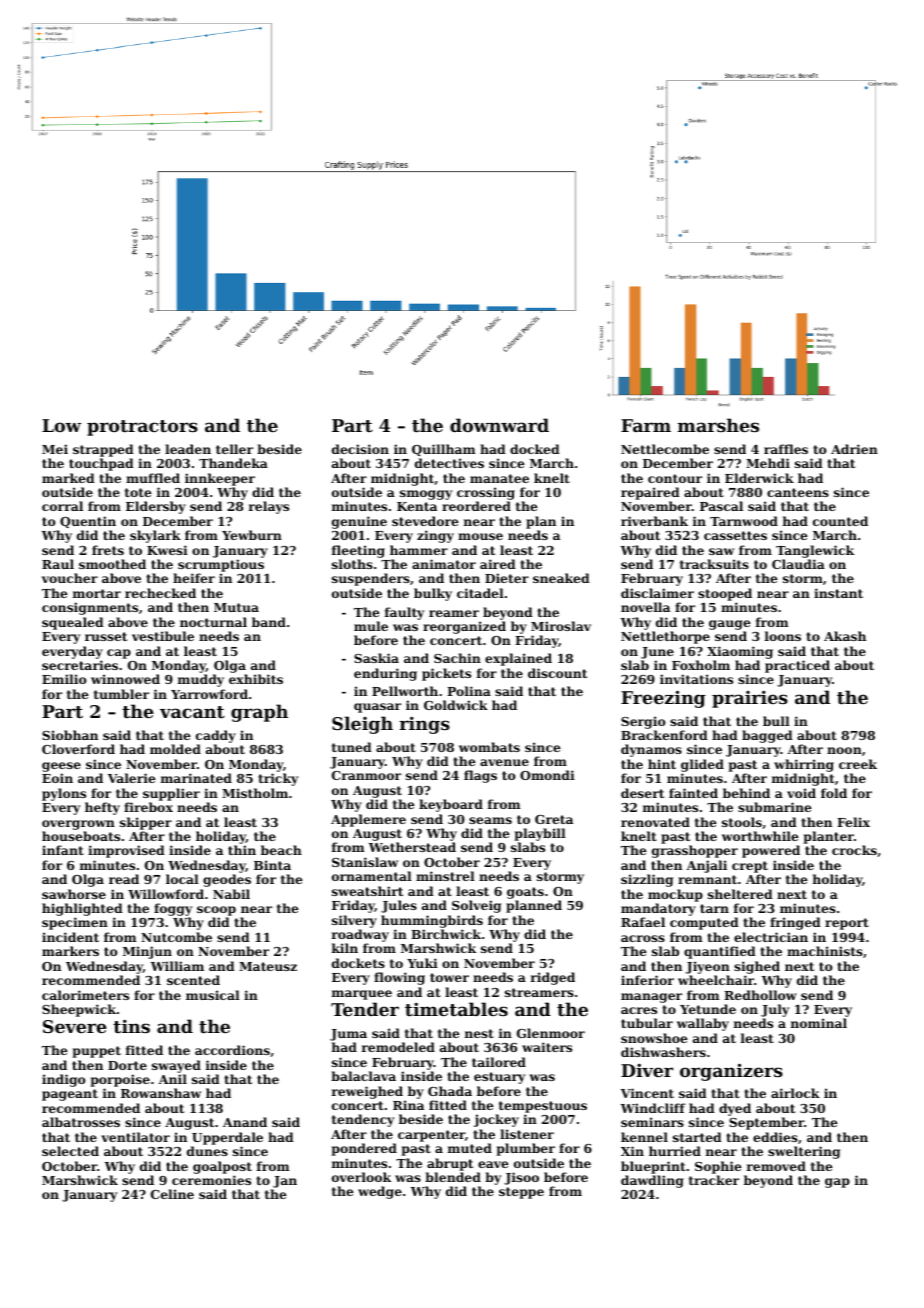  I want to click on exhibits, so click(256, 679).
